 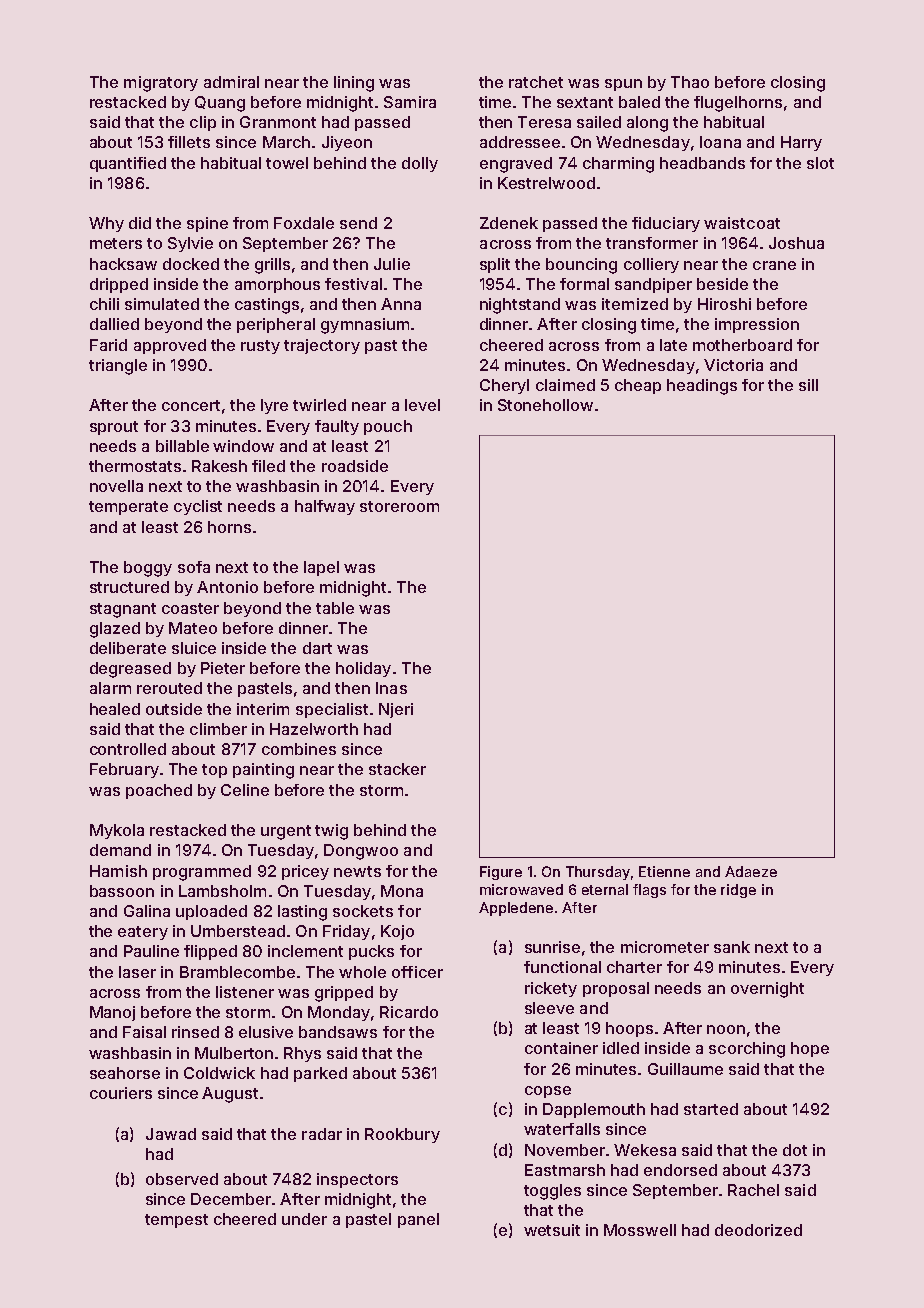 What do you see at coordinates (711, 1109) in the image?
I see `started` at bounding box center [711, 1109].
